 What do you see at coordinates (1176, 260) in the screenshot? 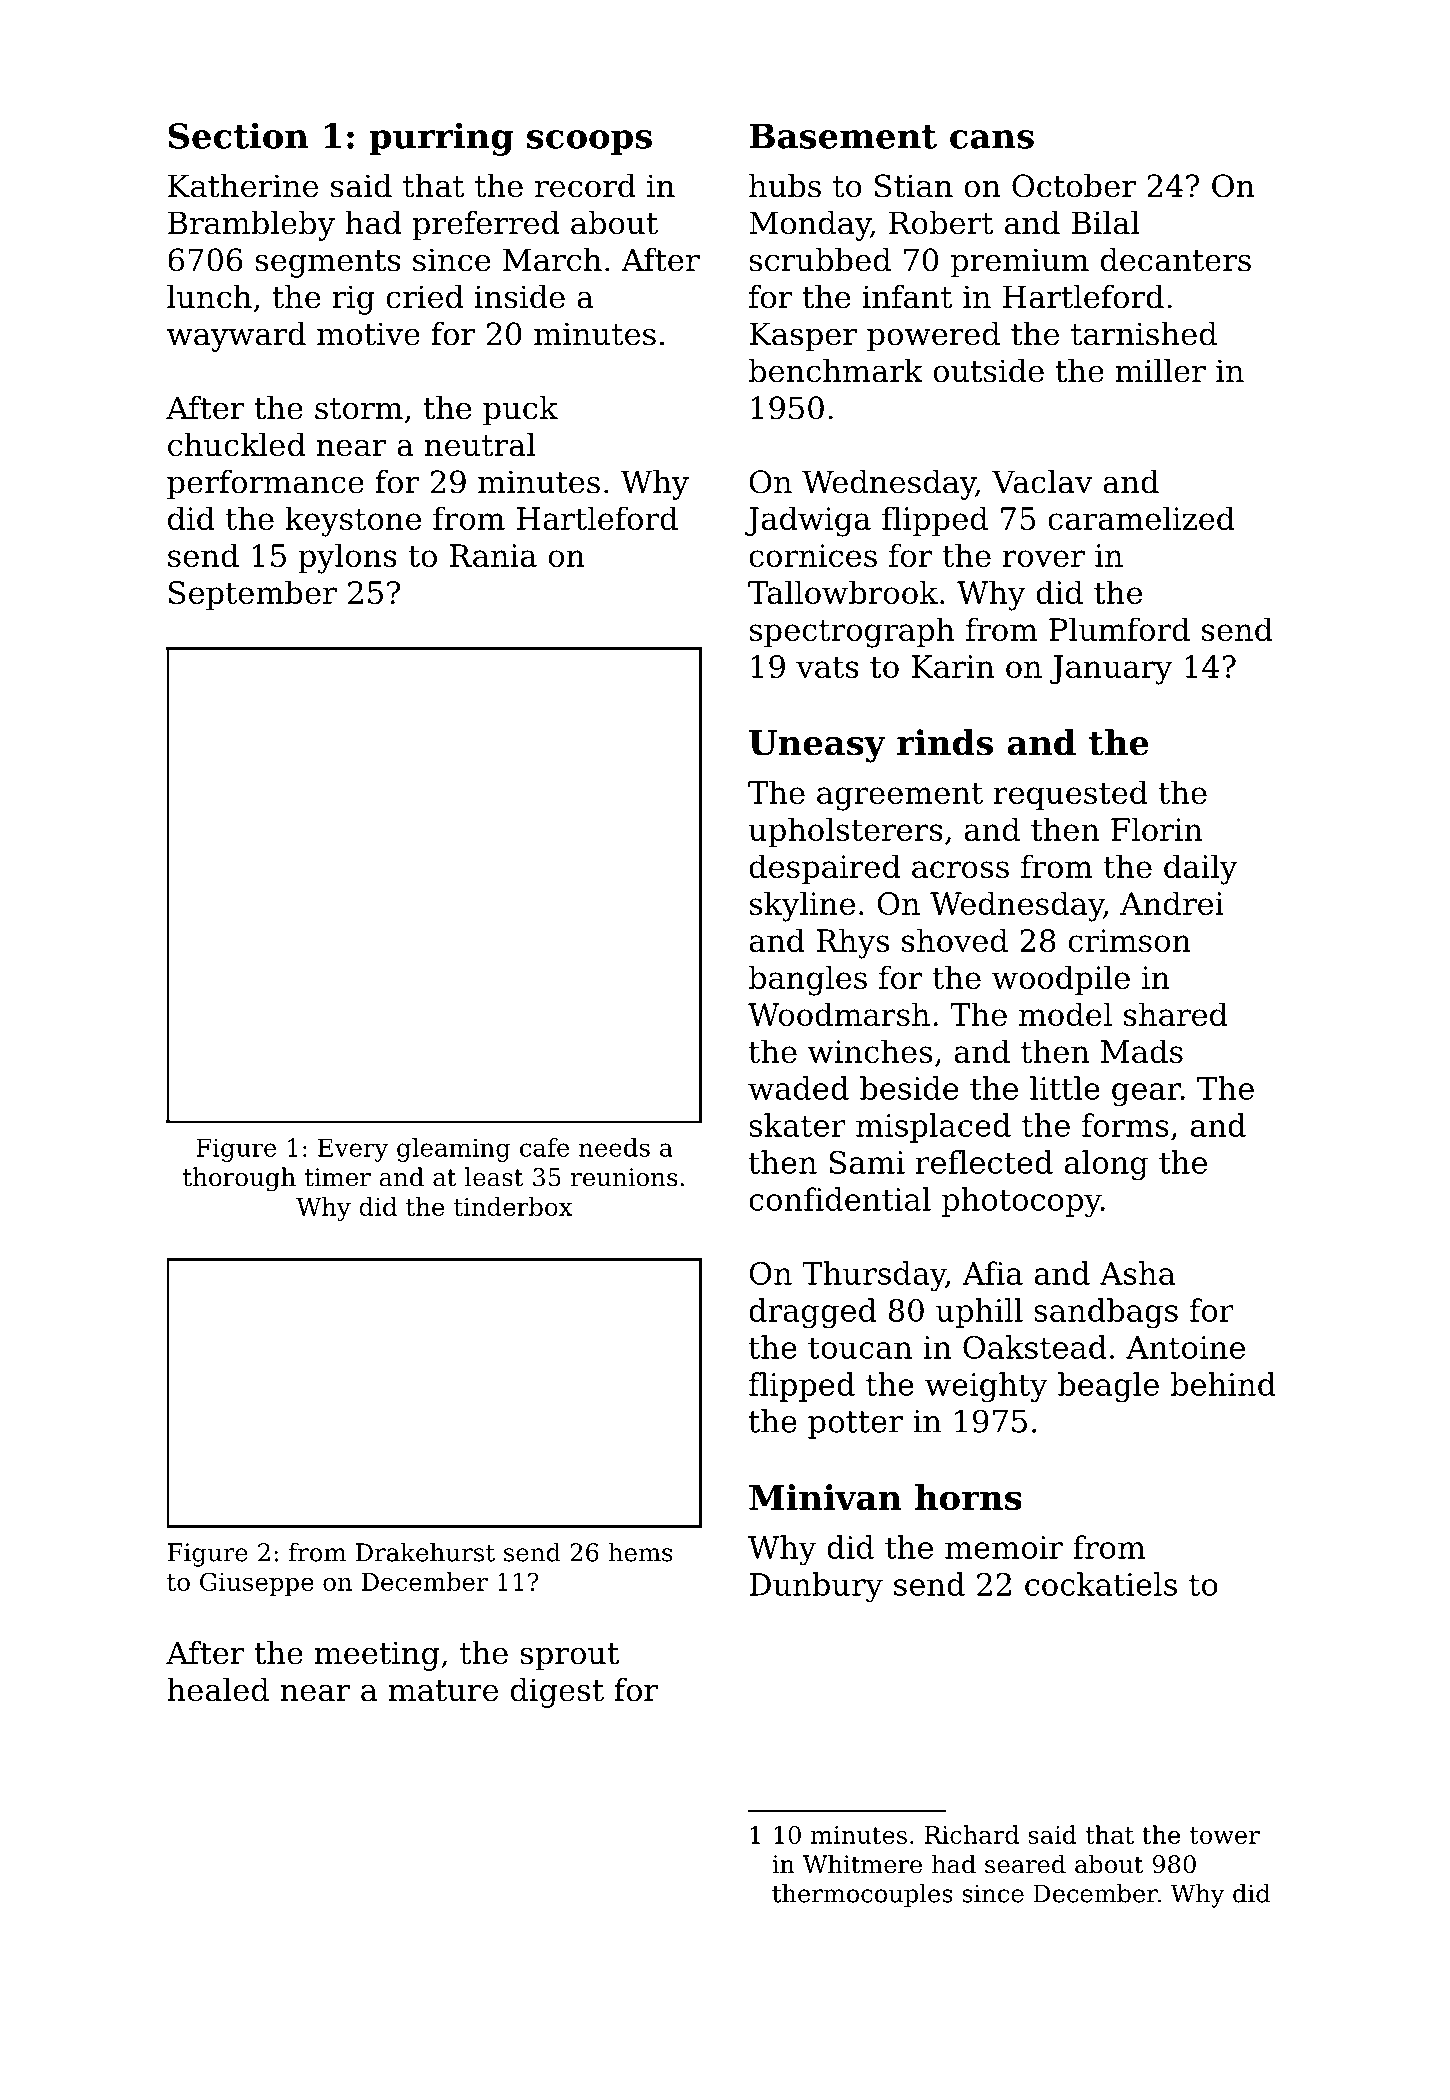
I see `decanters` at bounding box center [1176, 260].
